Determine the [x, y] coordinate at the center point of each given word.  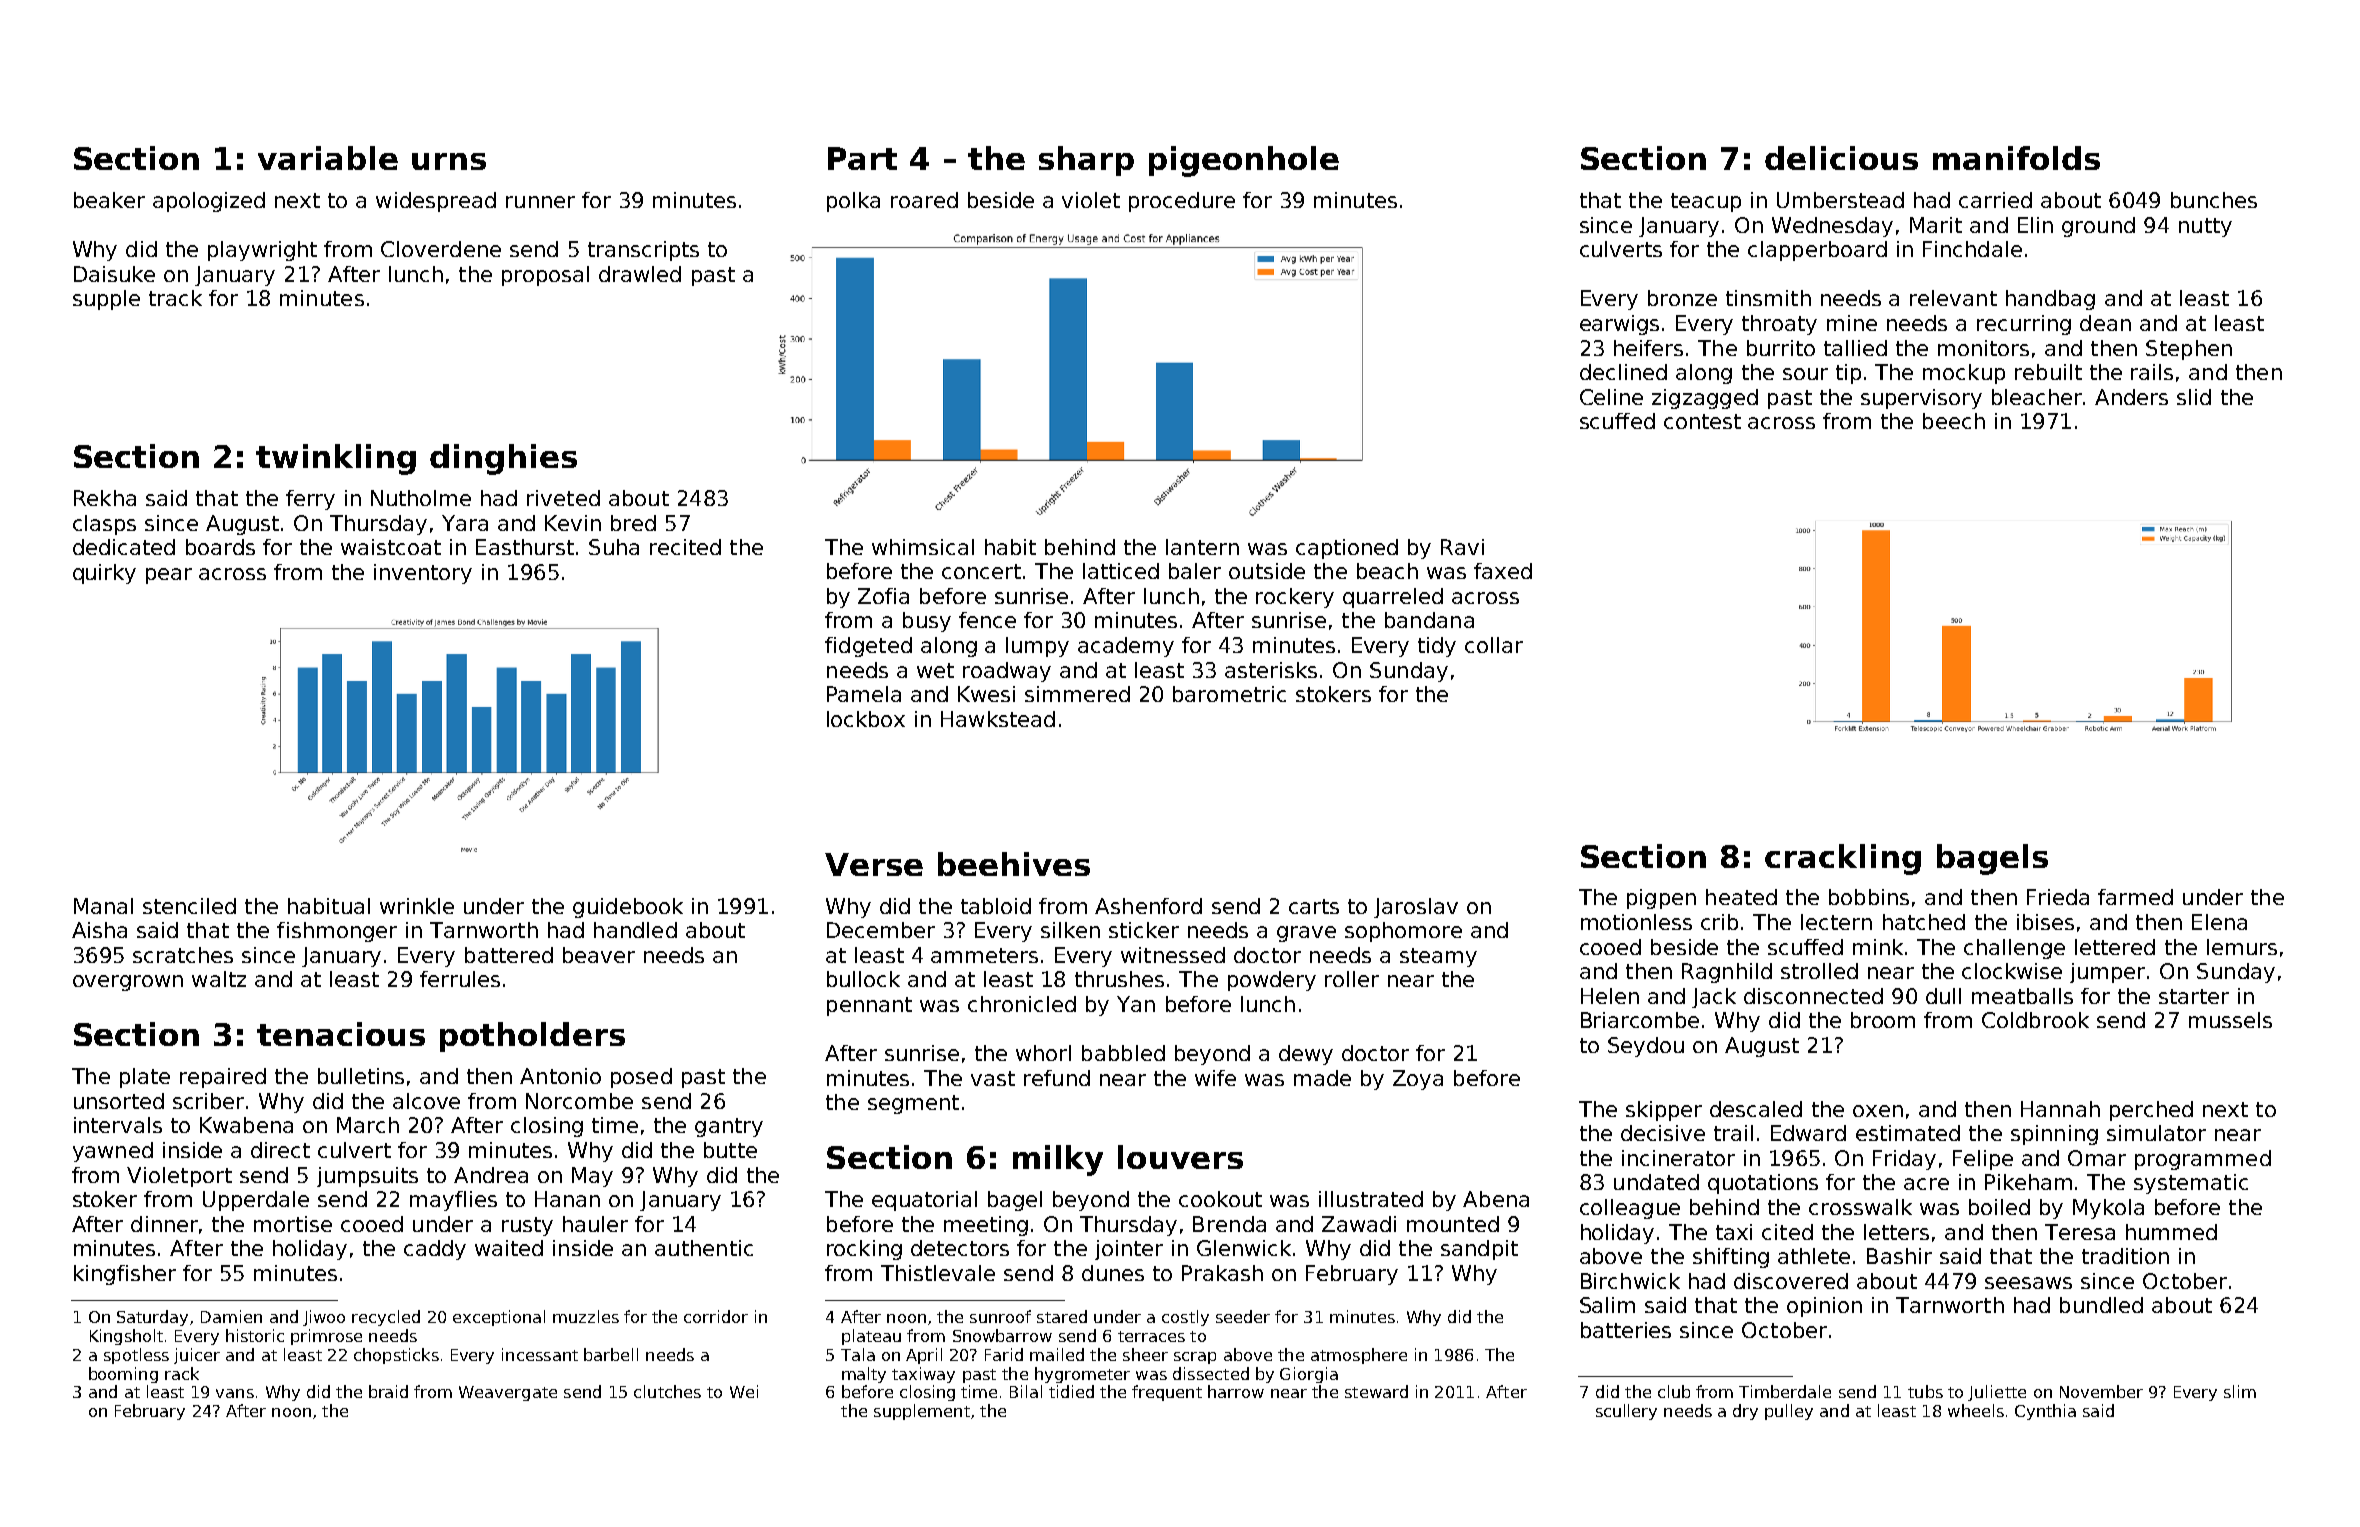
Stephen [2189, 350]
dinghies [503, 459]
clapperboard [1817, 251]
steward [1376, 1391]
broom [1883, 1020]
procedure [1182, 202]
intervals [118, 1125]
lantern [1202, 547]
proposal [545, 276]
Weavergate [508, 1393]
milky [1058, 1160]
